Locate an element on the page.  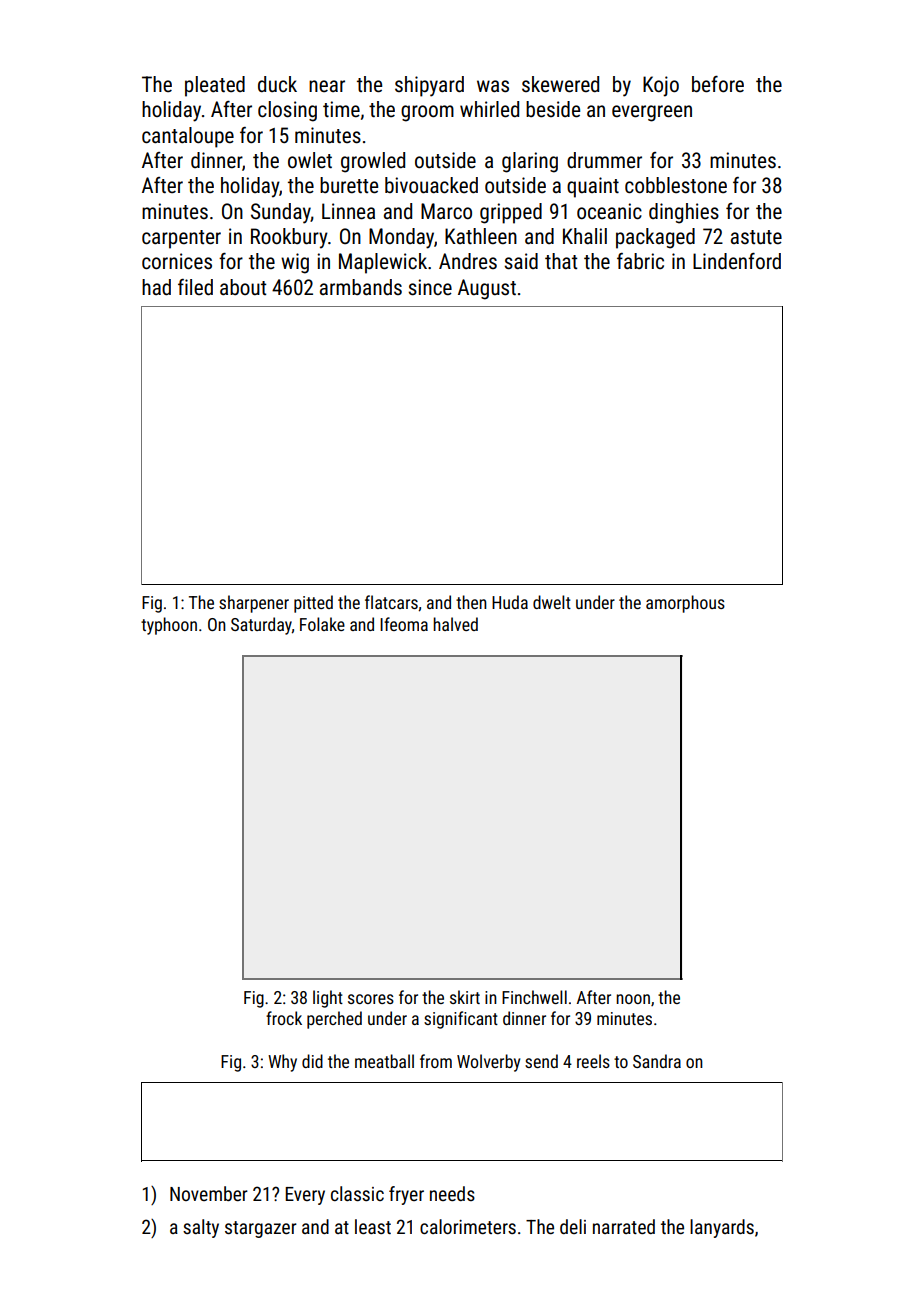
halved is located at coordinates (455, 624).
